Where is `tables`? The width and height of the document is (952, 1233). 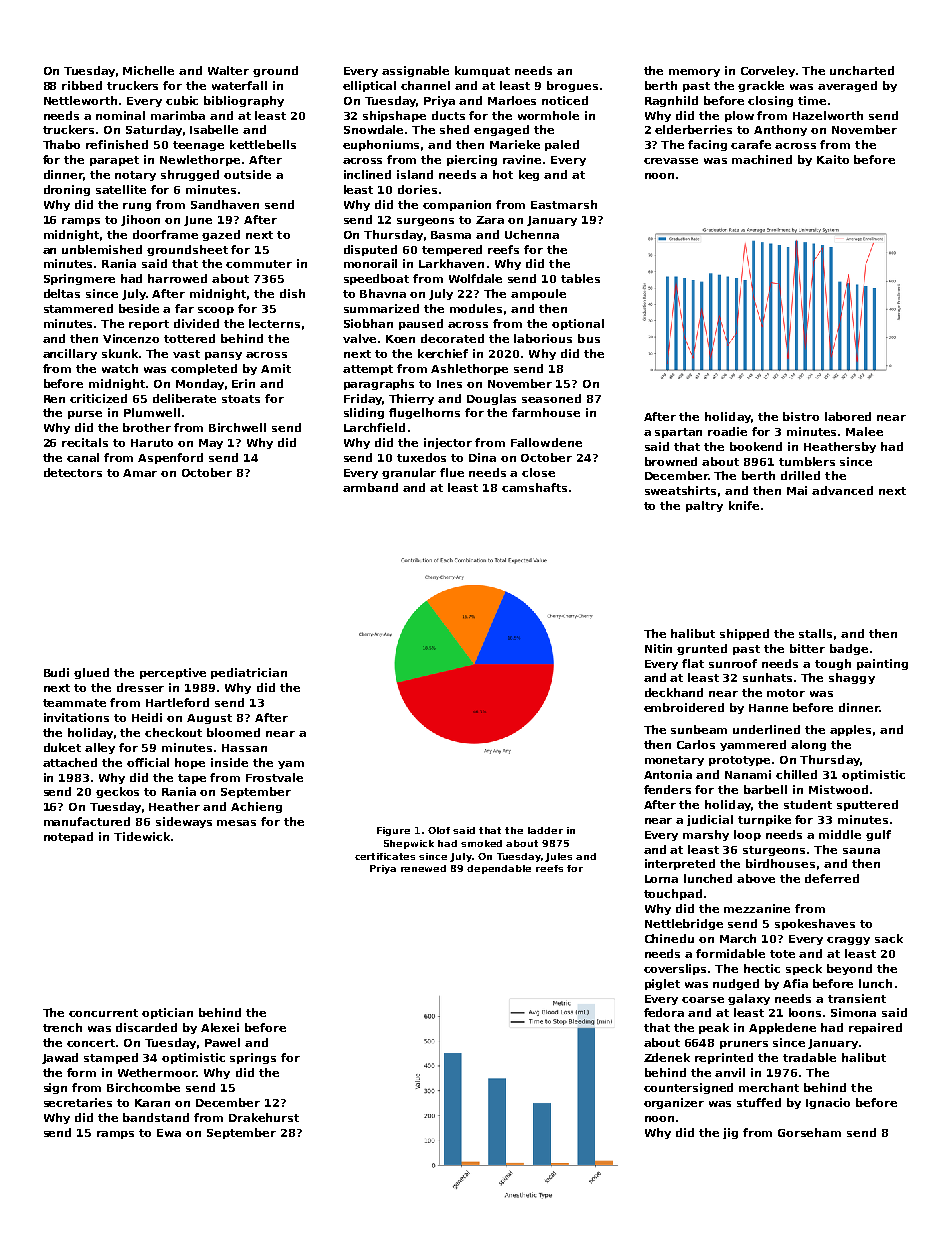 tables is located at coordinates (580, 278).
